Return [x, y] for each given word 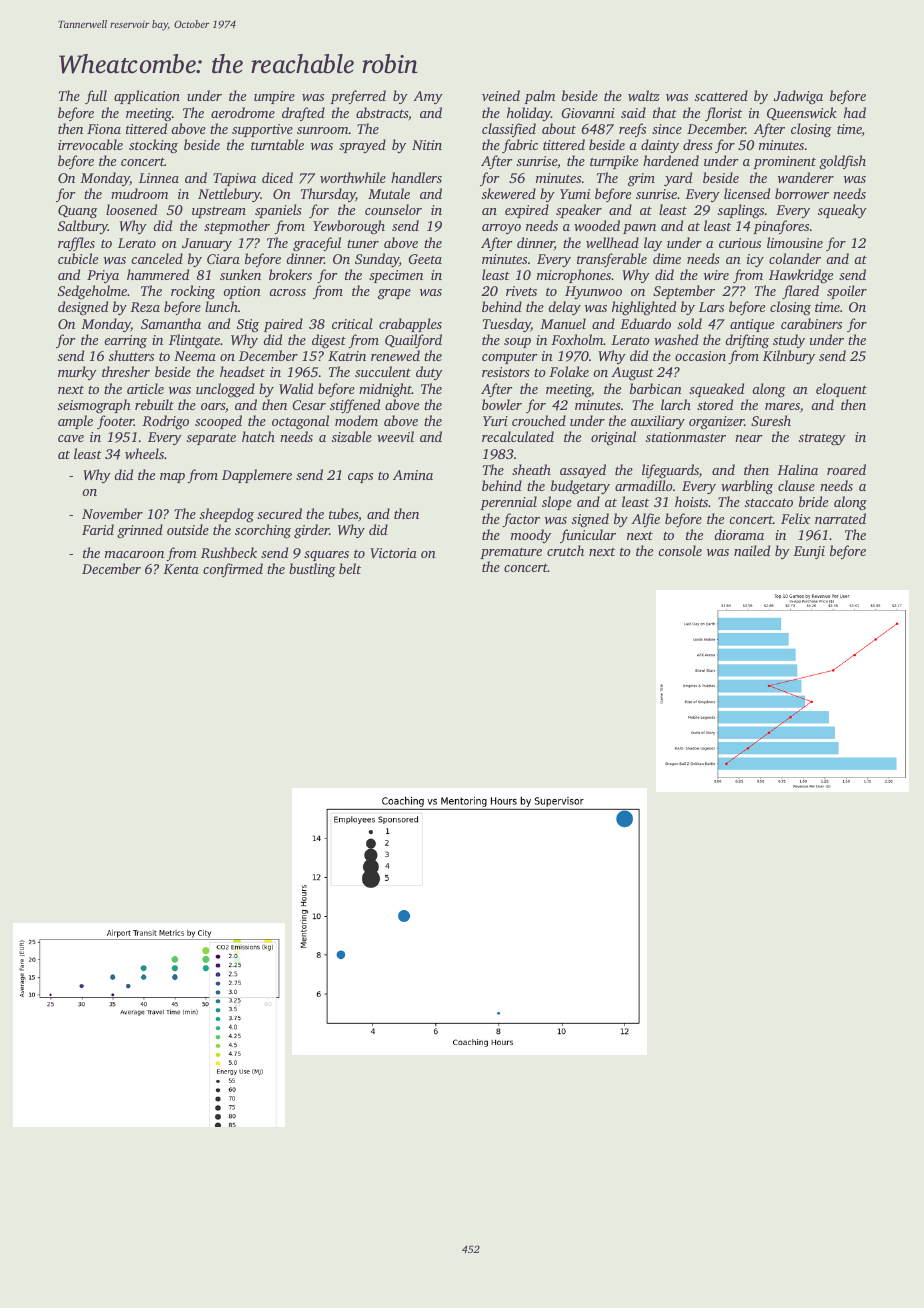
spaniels [278, 211]
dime [667, 258]
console [680, 550]
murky [77, 373]
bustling [312, 570]
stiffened [355, 406]
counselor [393, 209]
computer [510, 358]
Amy [428, 97]
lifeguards [670, 471]
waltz [644, 95]
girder [311, 531]
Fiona [104, 129]
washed [676, 339]
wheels [144, 453]
